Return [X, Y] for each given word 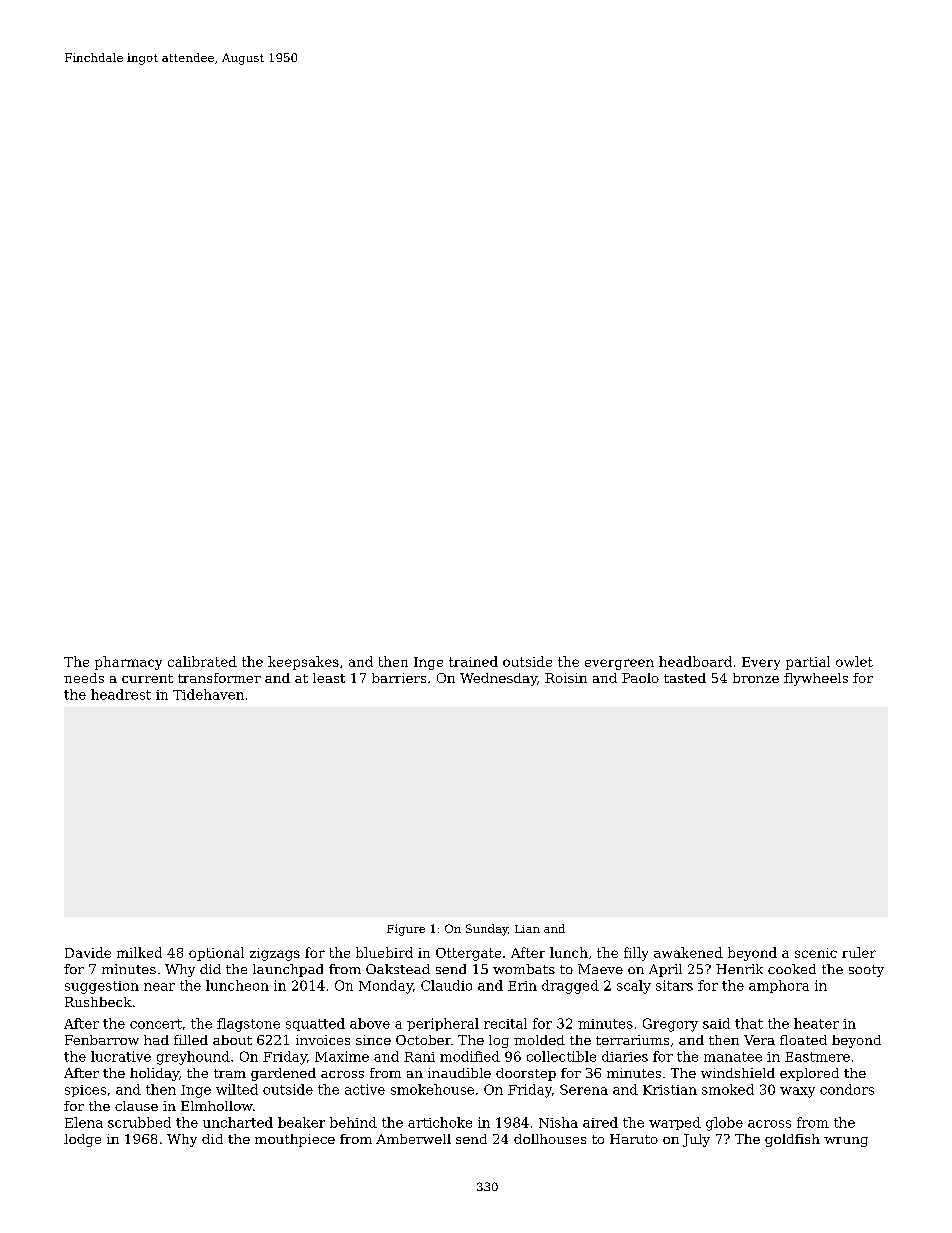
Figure [406, 930]
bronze [756, 678]
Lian [527, 929]
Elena [84, 1122]
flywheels [816, 679]
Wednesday [498, 679]
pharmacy [128, 663]
